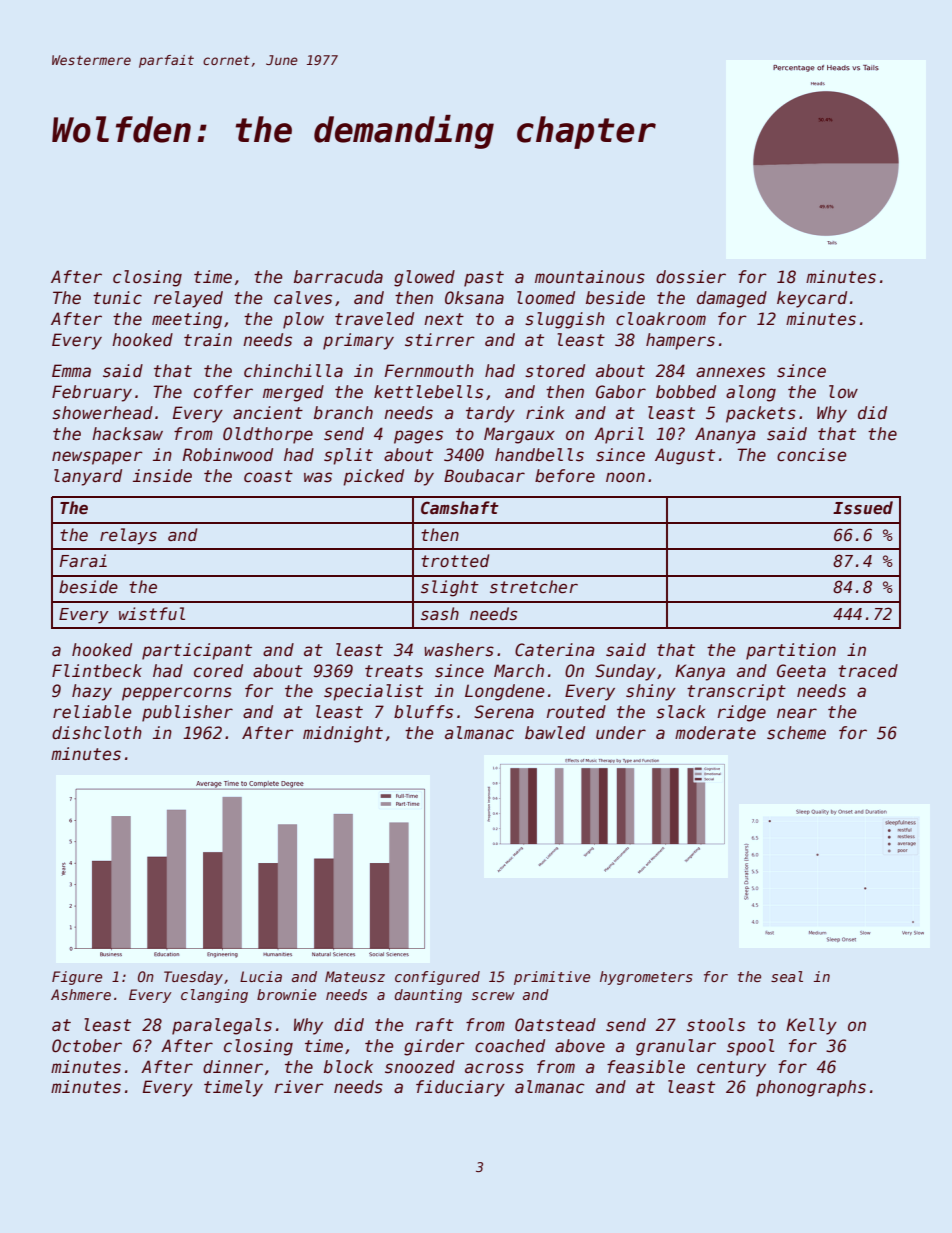 The height and width of the page is (1233, 952). I want to click on traveled, so click(374, 319).
